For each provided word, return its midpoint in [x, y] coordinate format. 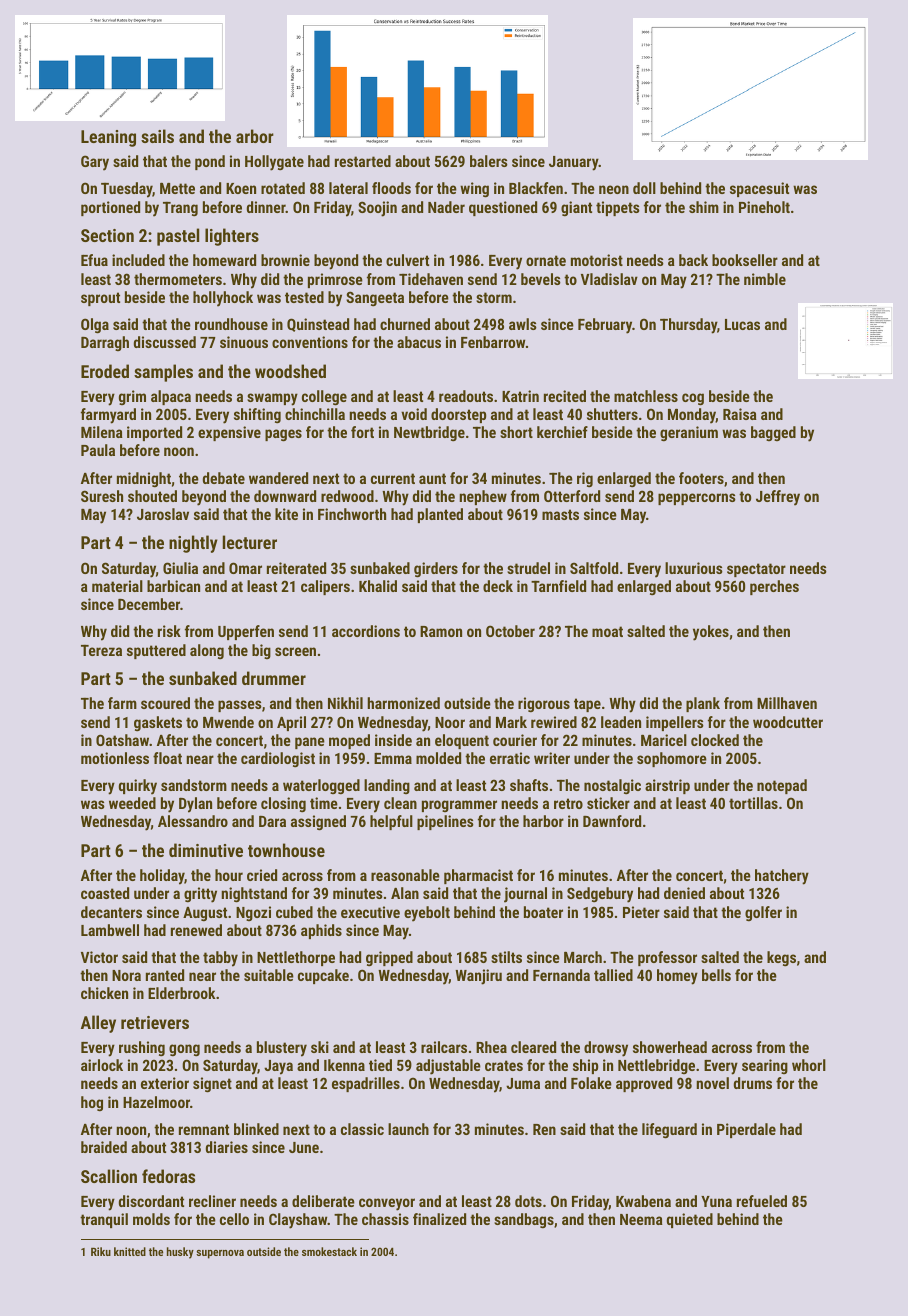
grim [132, 397]
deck [498, 586]
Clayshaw [298, 1221]
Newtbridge [429, 434]
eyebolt [427, 914]
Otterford [572, 496]
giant [576, 209]
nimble [765, 279]
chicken [104, 993]
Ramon [441, 631]
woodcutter [788, 722]
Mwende [228, 722]
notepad [782, 786]
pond [210, 162]
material [117, 586]
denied [684, 893]
